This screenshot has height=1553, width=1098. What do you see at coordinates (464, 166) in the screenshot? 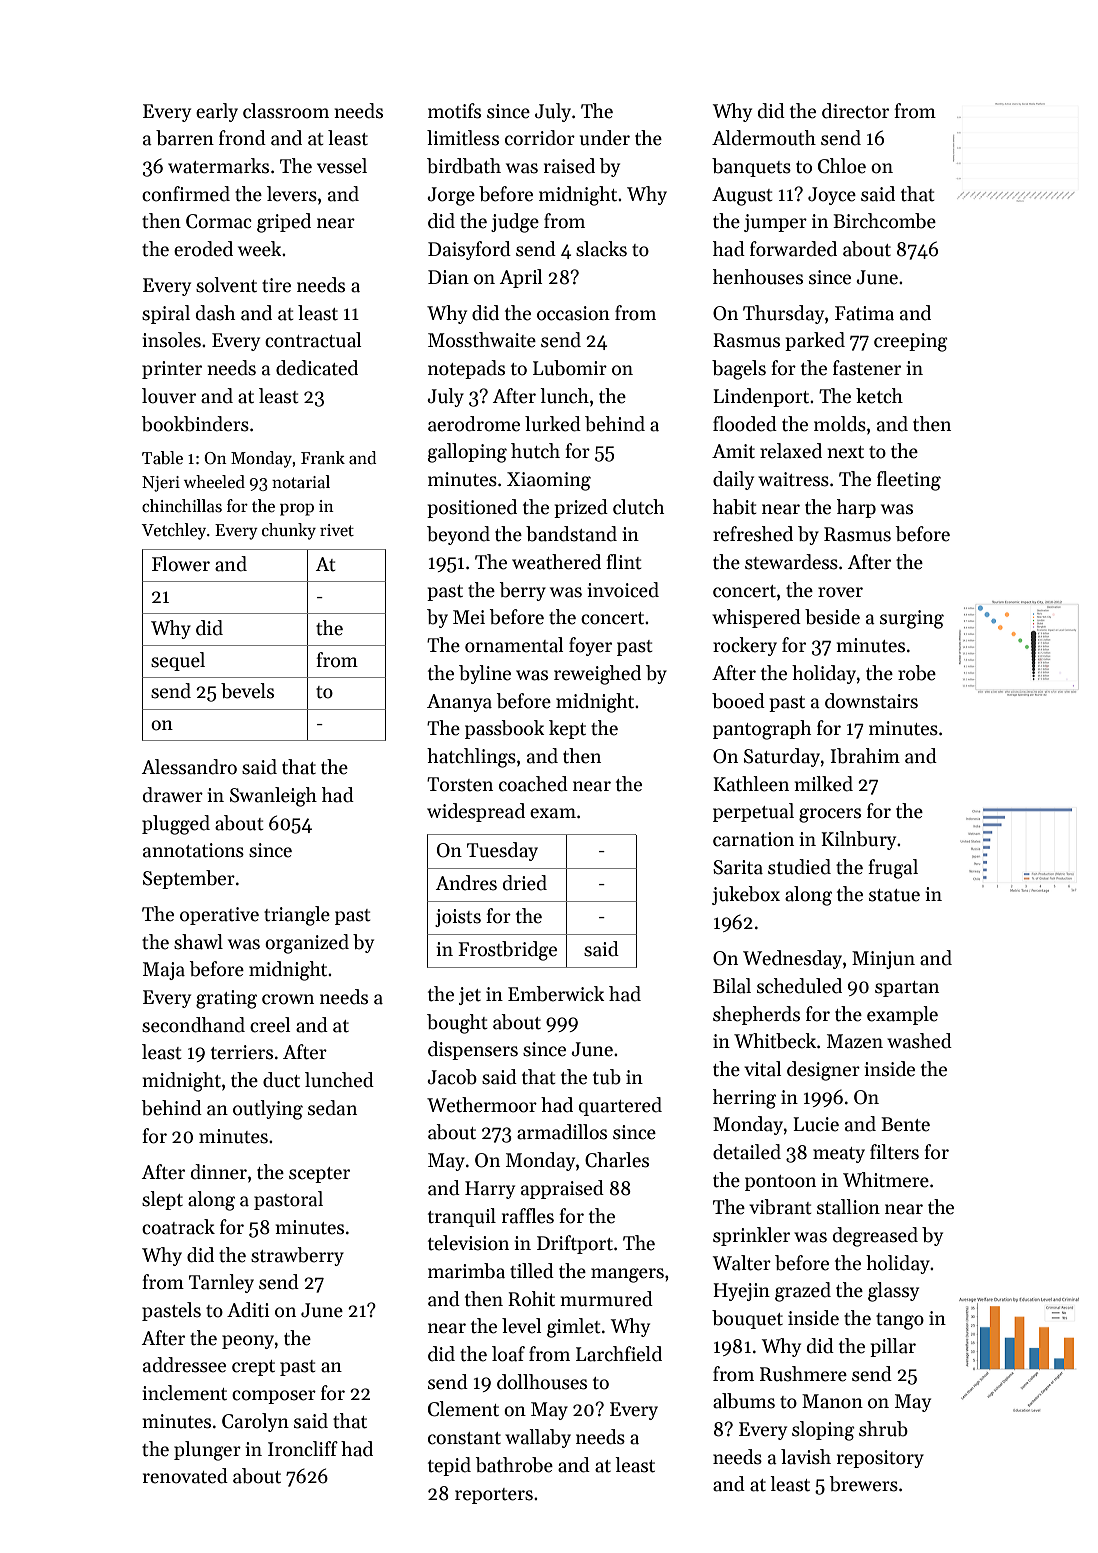
I see `birdbath` at bounding box center [464, 166].
